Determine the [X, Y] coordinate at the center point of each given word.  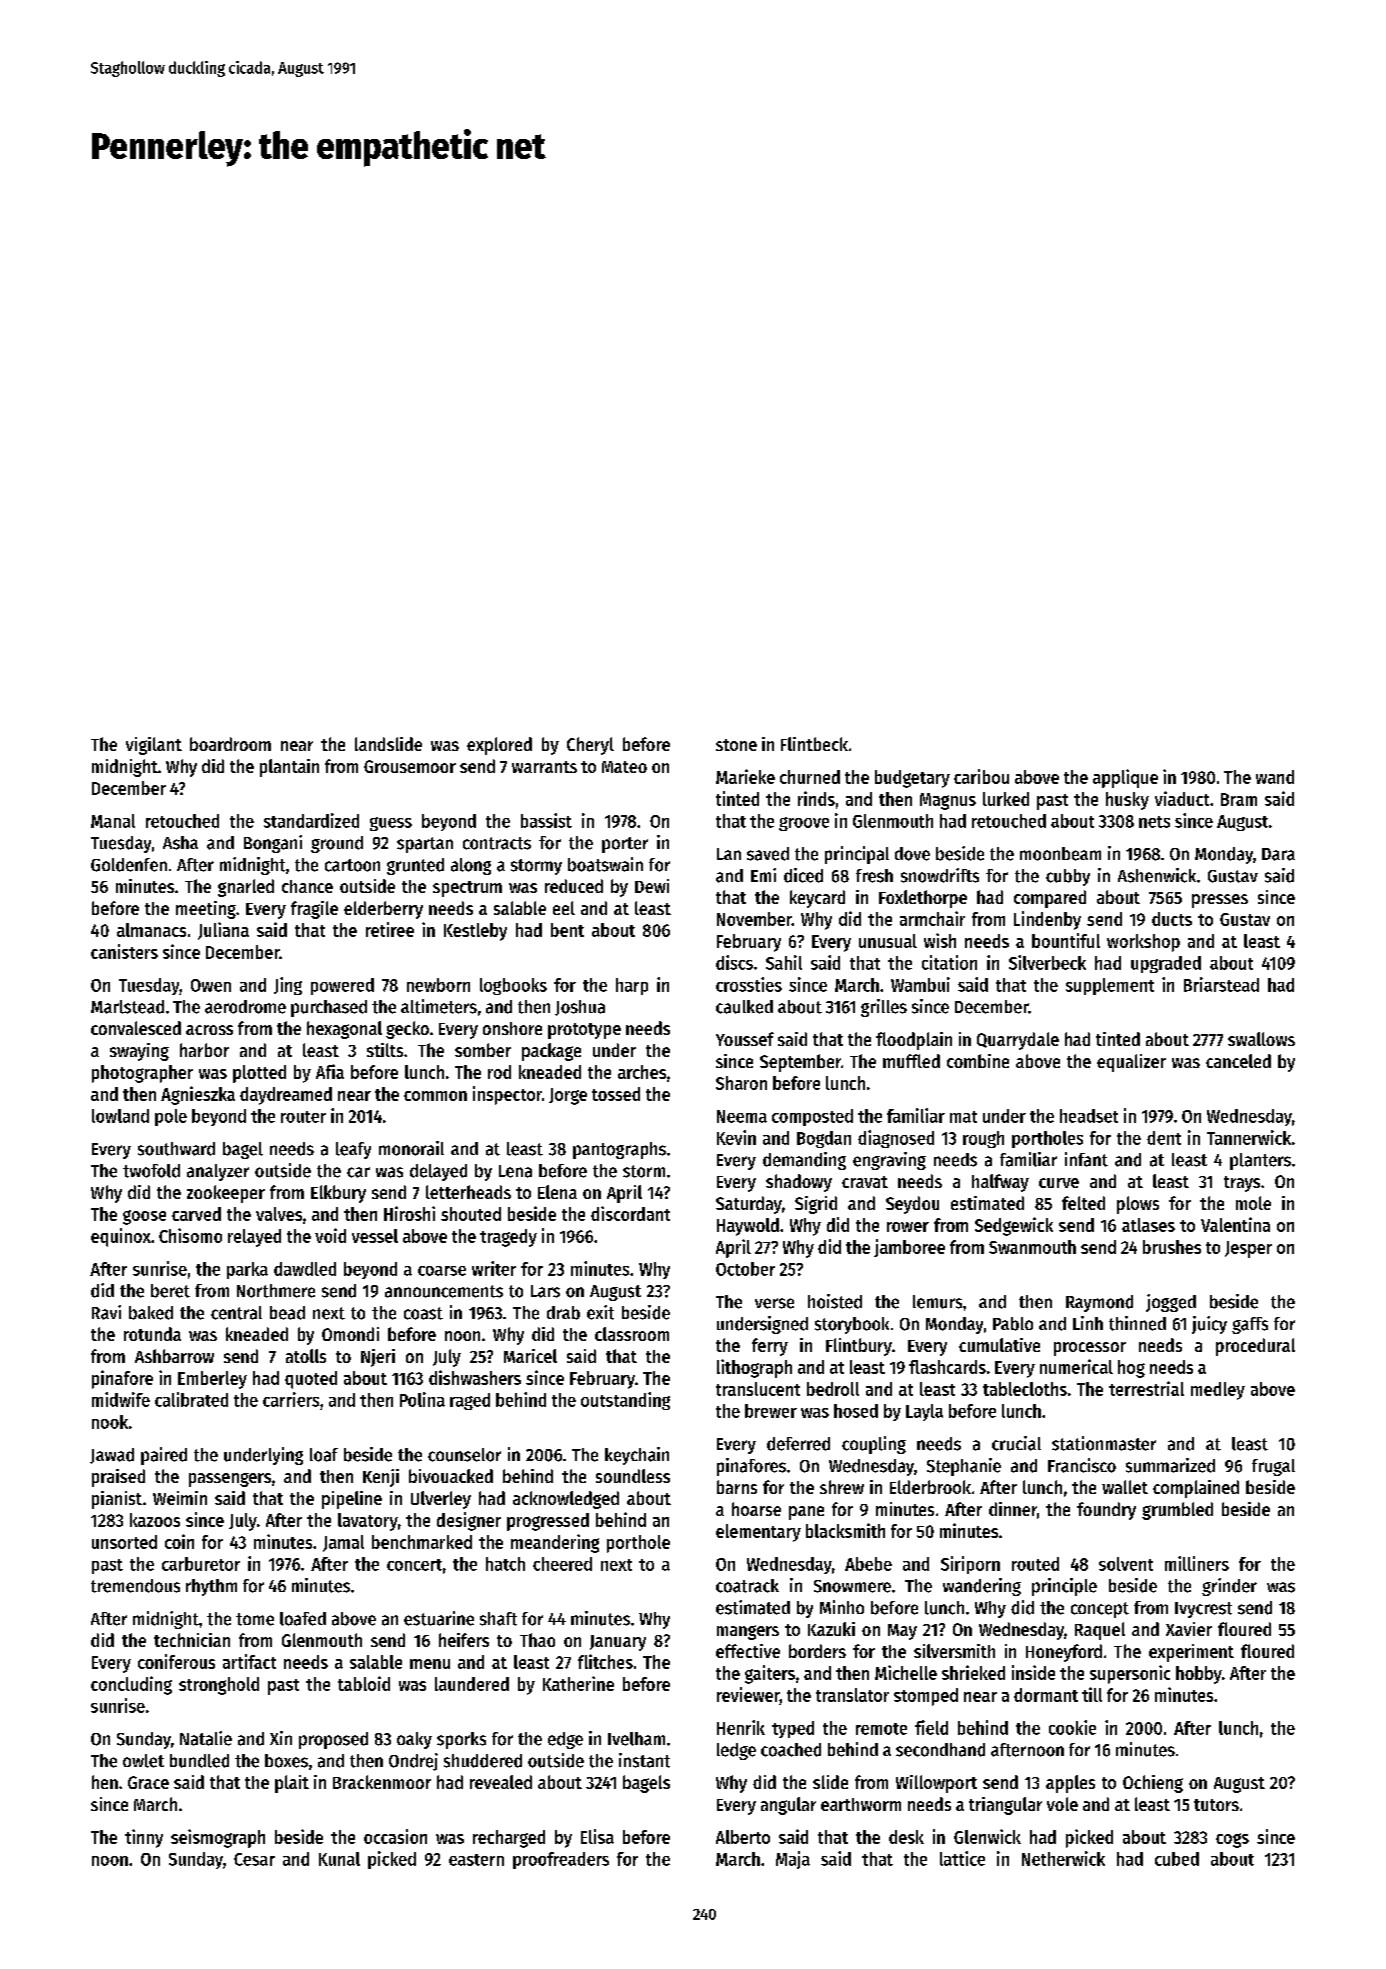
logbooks [513, 986]
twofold [151, 1171]
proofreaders [561, 1860]
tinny [144, 1838]
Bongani [273, 844]
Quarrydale [1018, 1041]
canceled [1238, 1061]
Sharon [741, 1083]
